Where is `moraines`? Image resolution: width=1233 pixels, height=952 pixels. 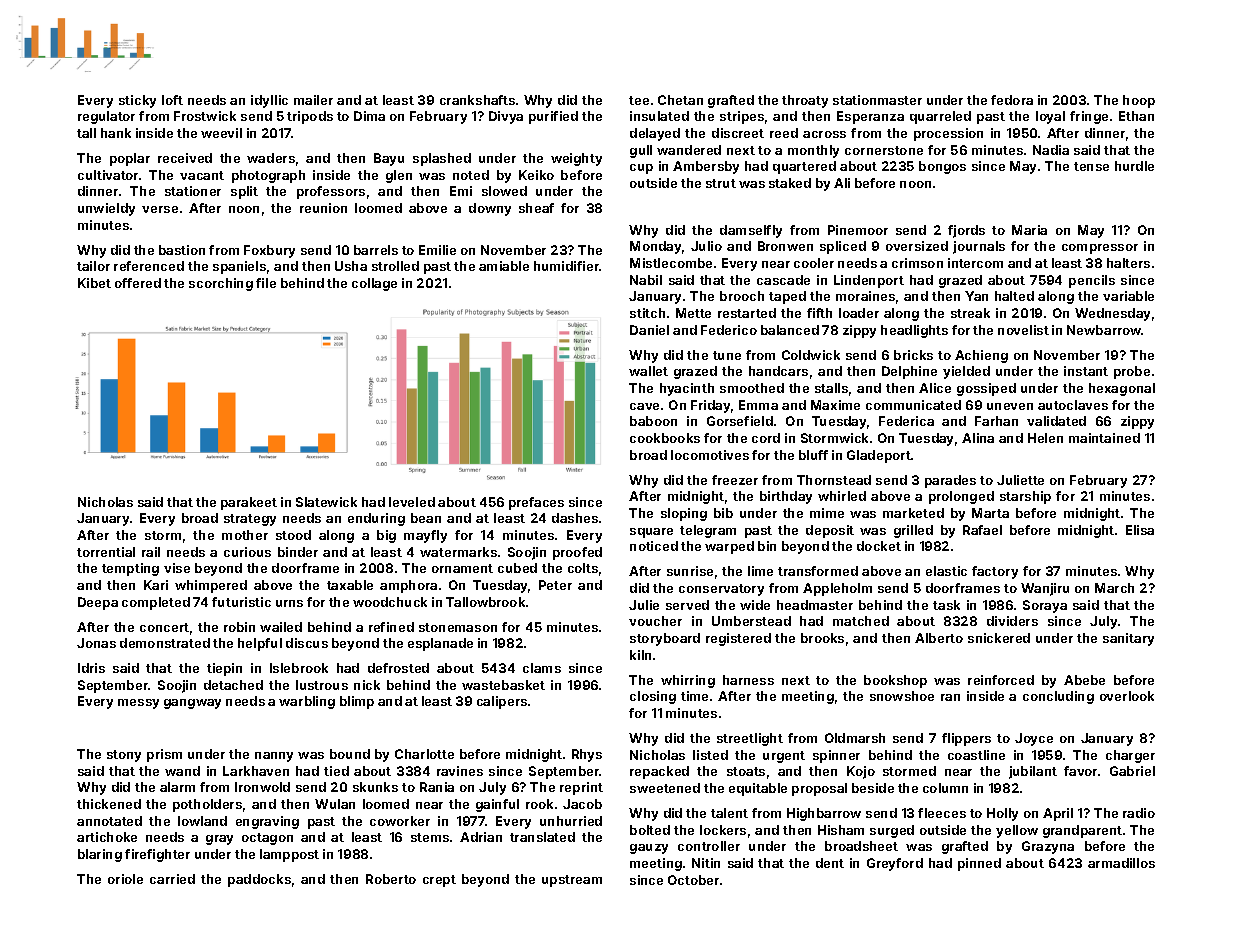
moraines is located at coordinates (865, 296).
